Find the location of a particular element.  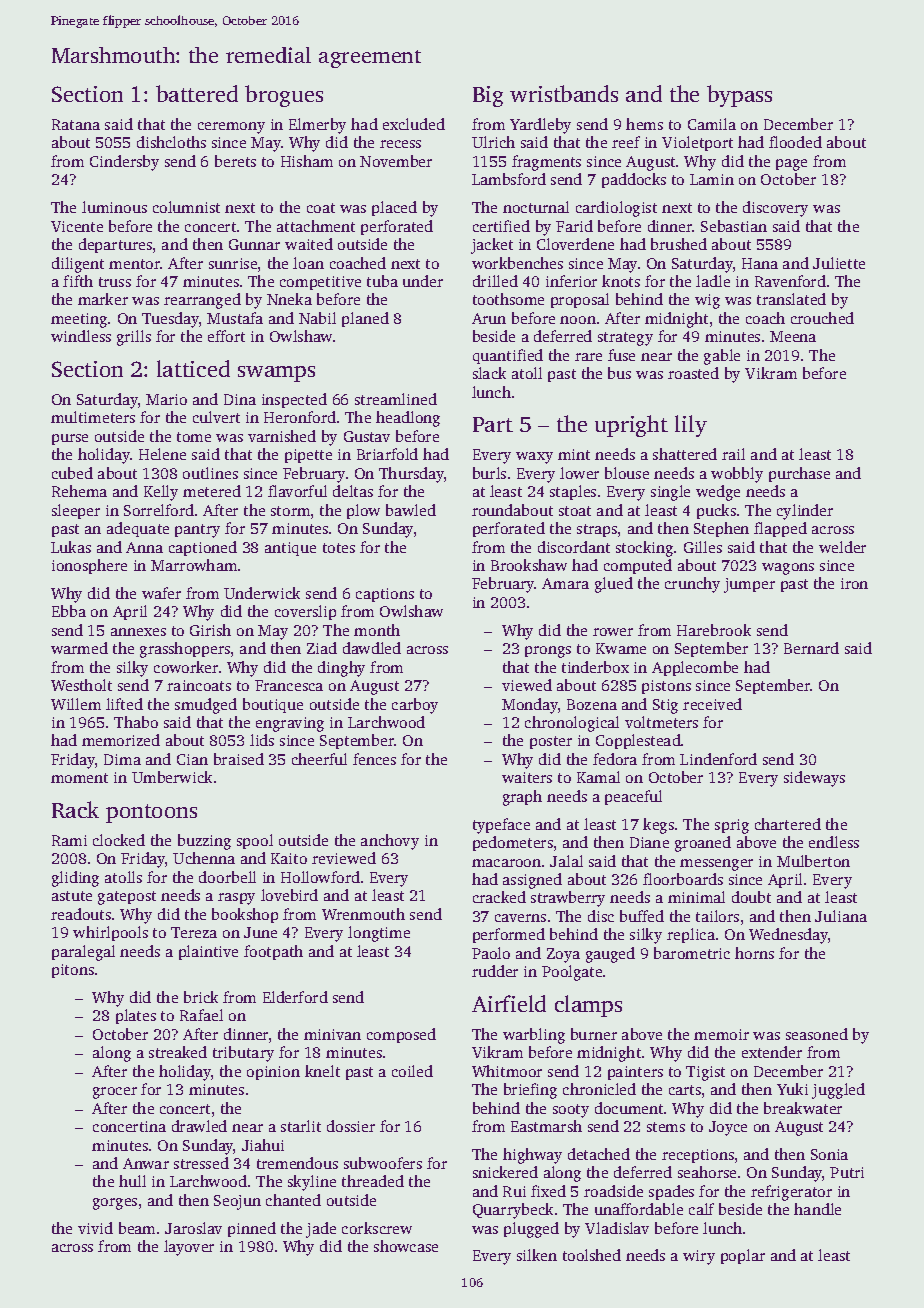

hems is located at coordinates (644, 124).
